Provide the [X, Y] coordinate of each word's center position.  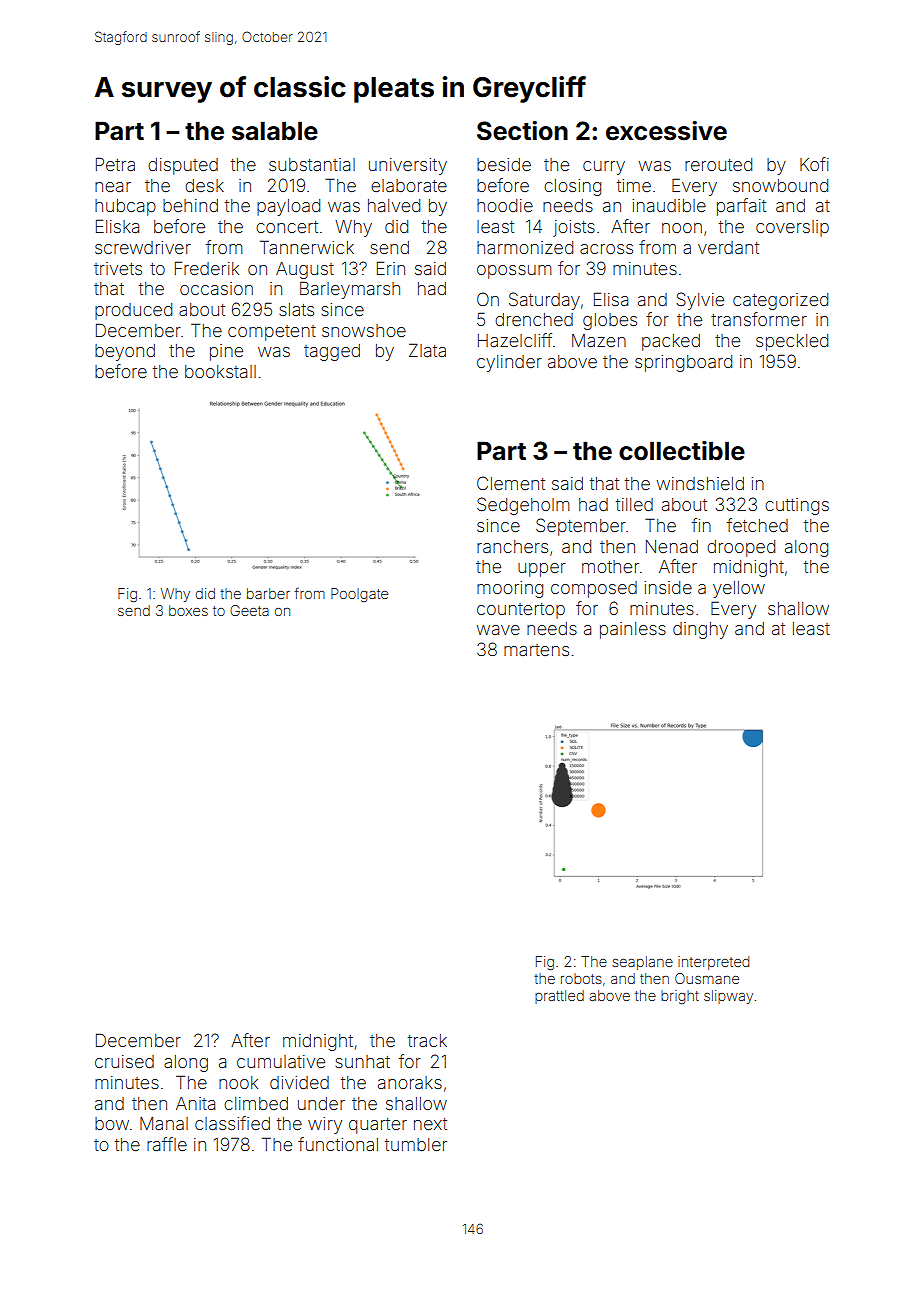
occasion [216, 288]
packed [671, 342]
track [427, 1040]
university [408, 166]
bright [680, 997]
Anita [195, 1103]
